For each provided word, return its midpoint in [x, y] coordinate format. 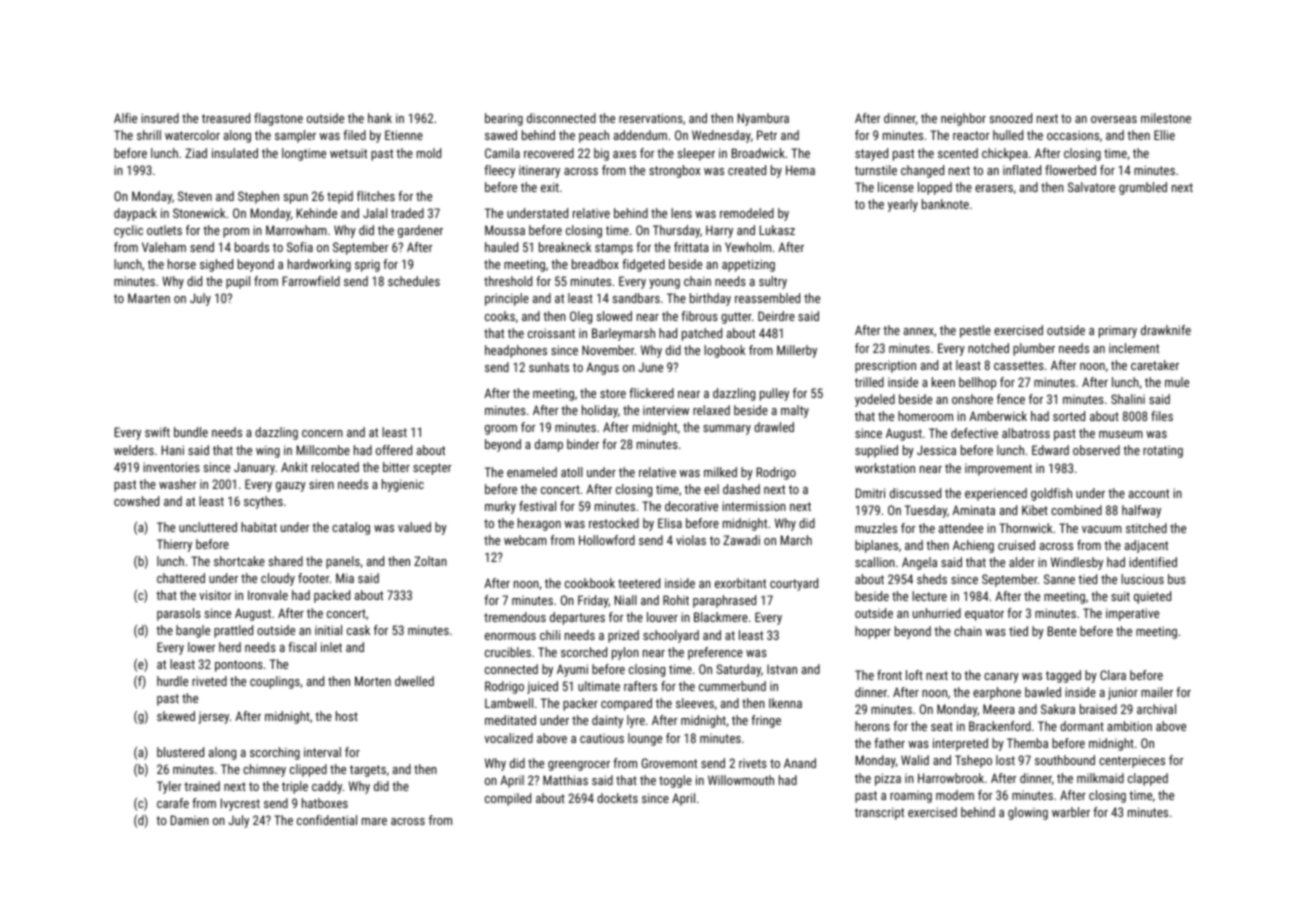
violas [691, 540]
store [613, 393]
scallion [875, 562]
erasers [994, 188]
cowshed [136, 501]
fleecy [499, 171]
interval [322, 752]
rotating [1163, 451]
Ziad [196, 153]
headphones [516, 351]
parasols [179, 614]
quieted [1152, 597]
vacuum [1102, 529]
